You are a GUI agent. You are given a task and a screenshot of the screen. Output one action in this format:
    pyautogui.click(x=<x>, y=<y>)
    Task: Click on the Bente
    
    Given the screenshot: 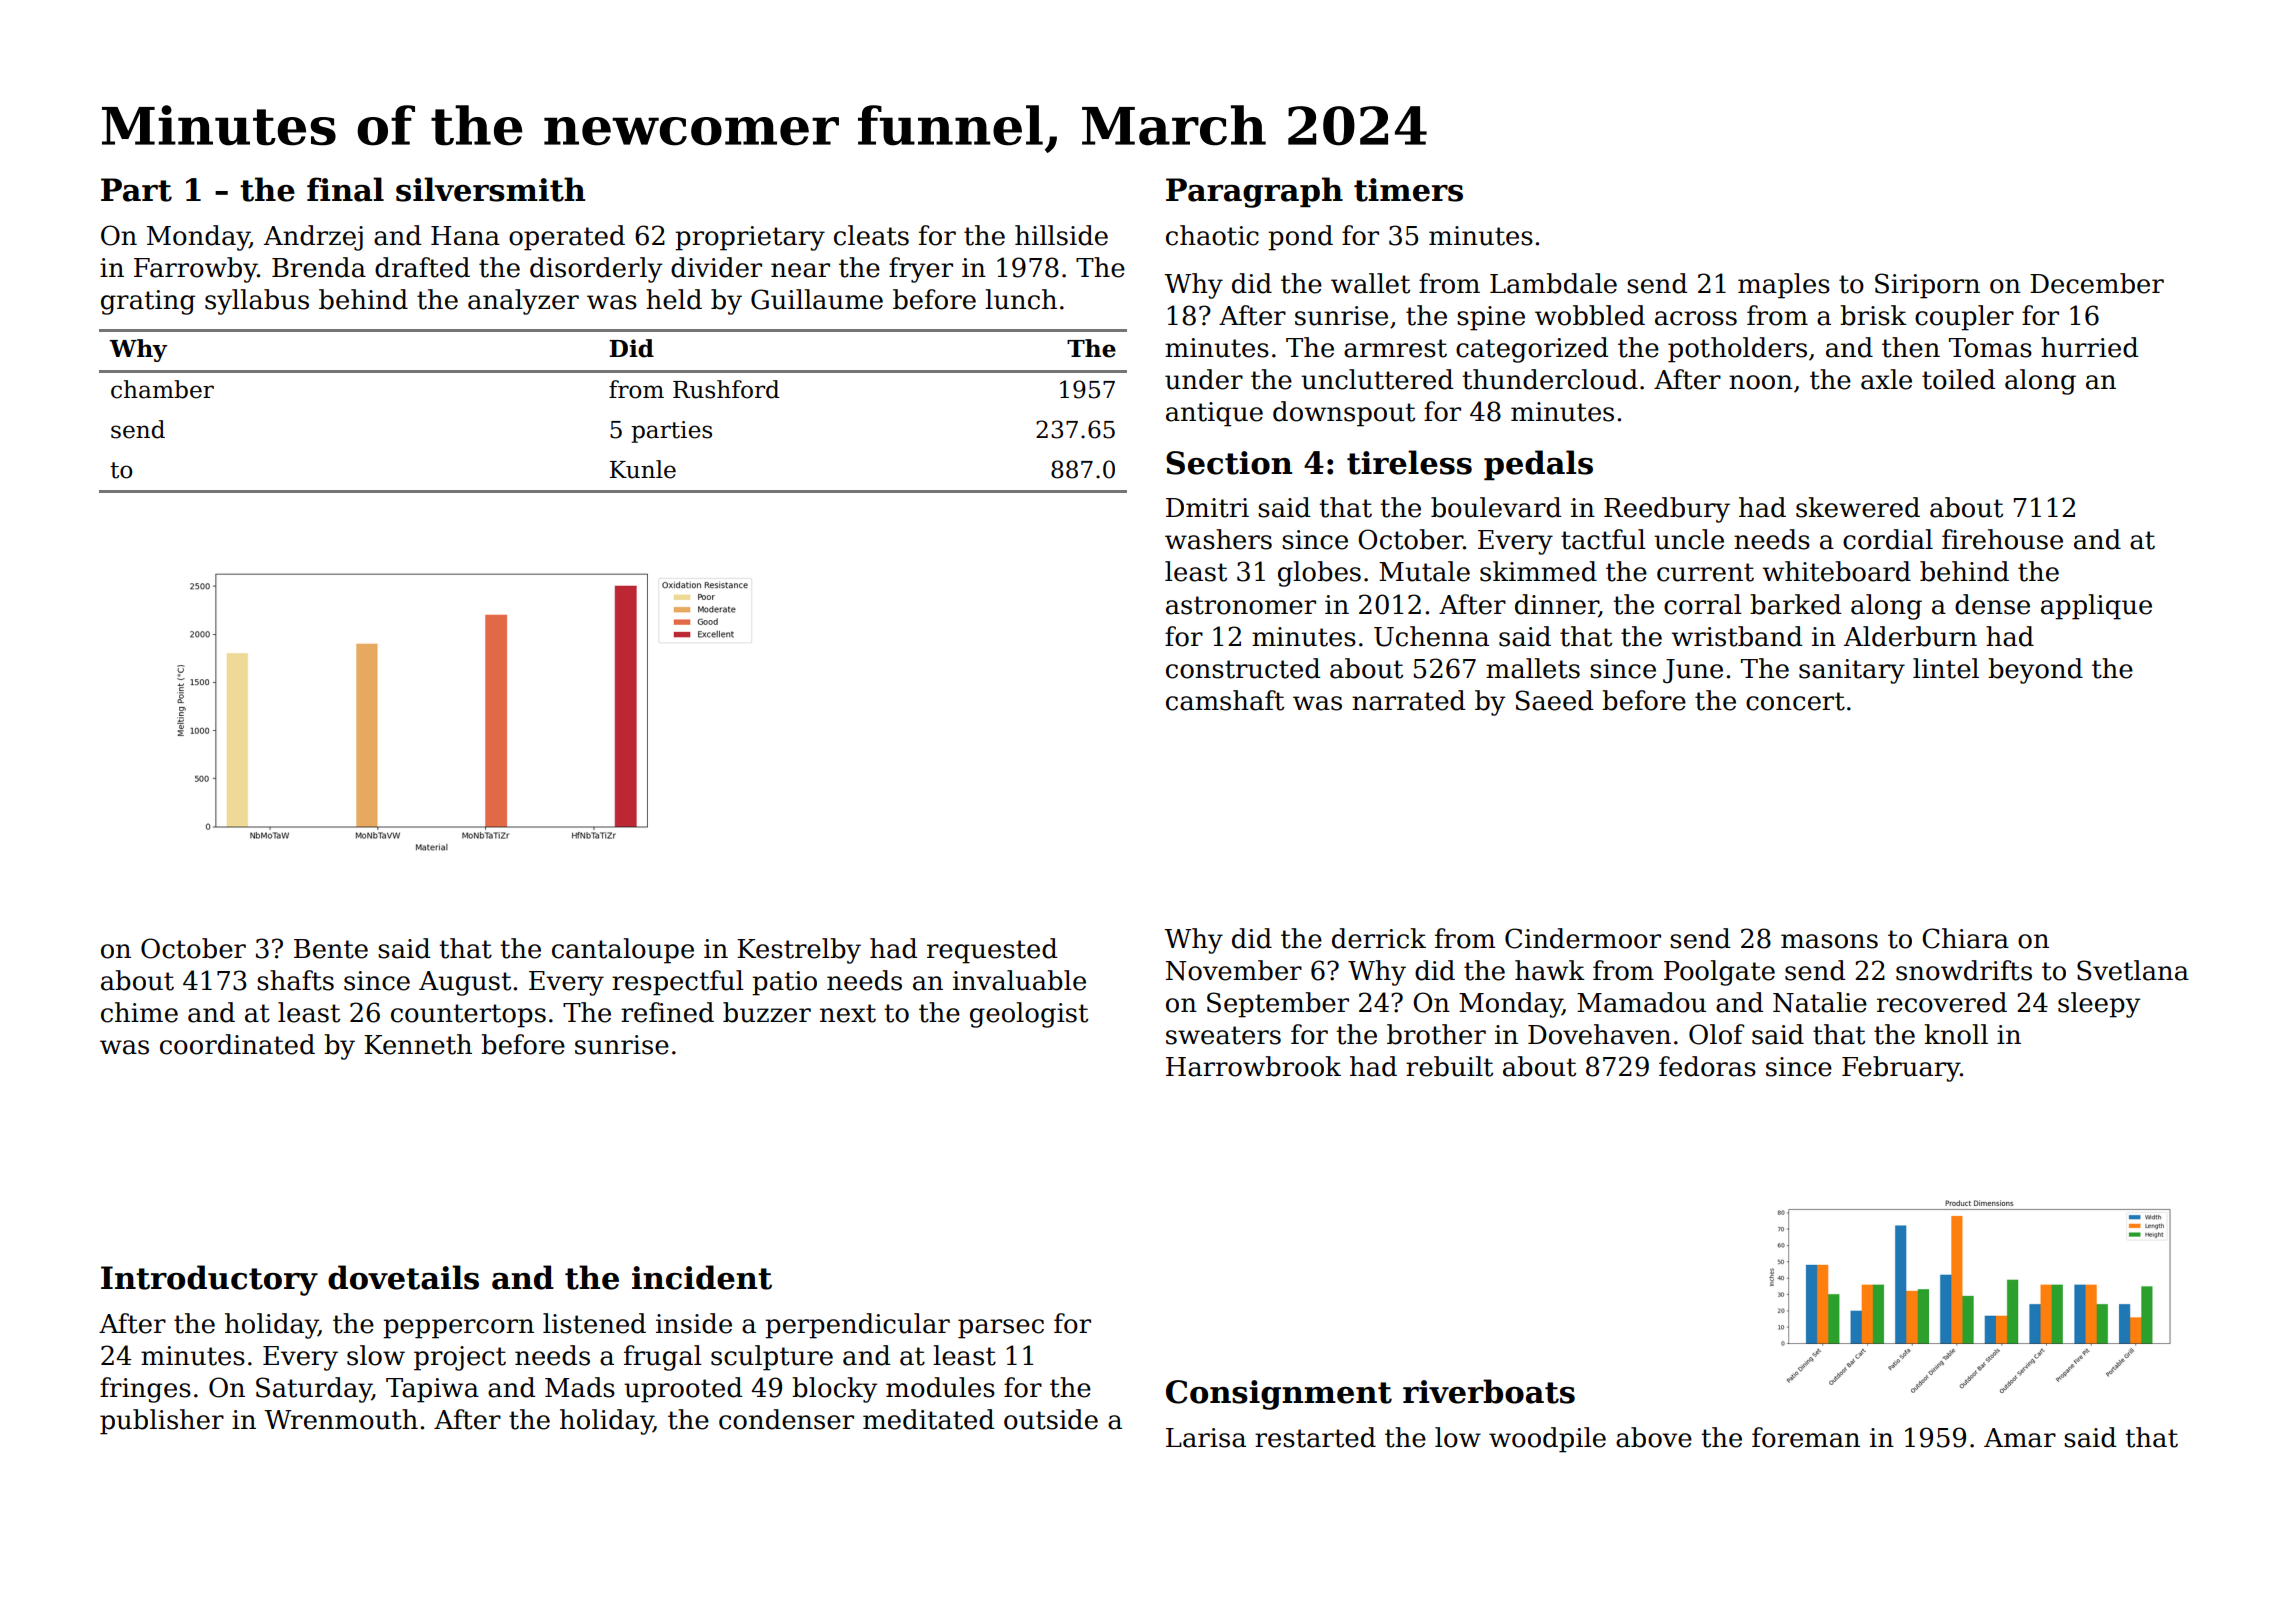 What is the action you would take?
    pyautogui.click(x=331, y=949)
